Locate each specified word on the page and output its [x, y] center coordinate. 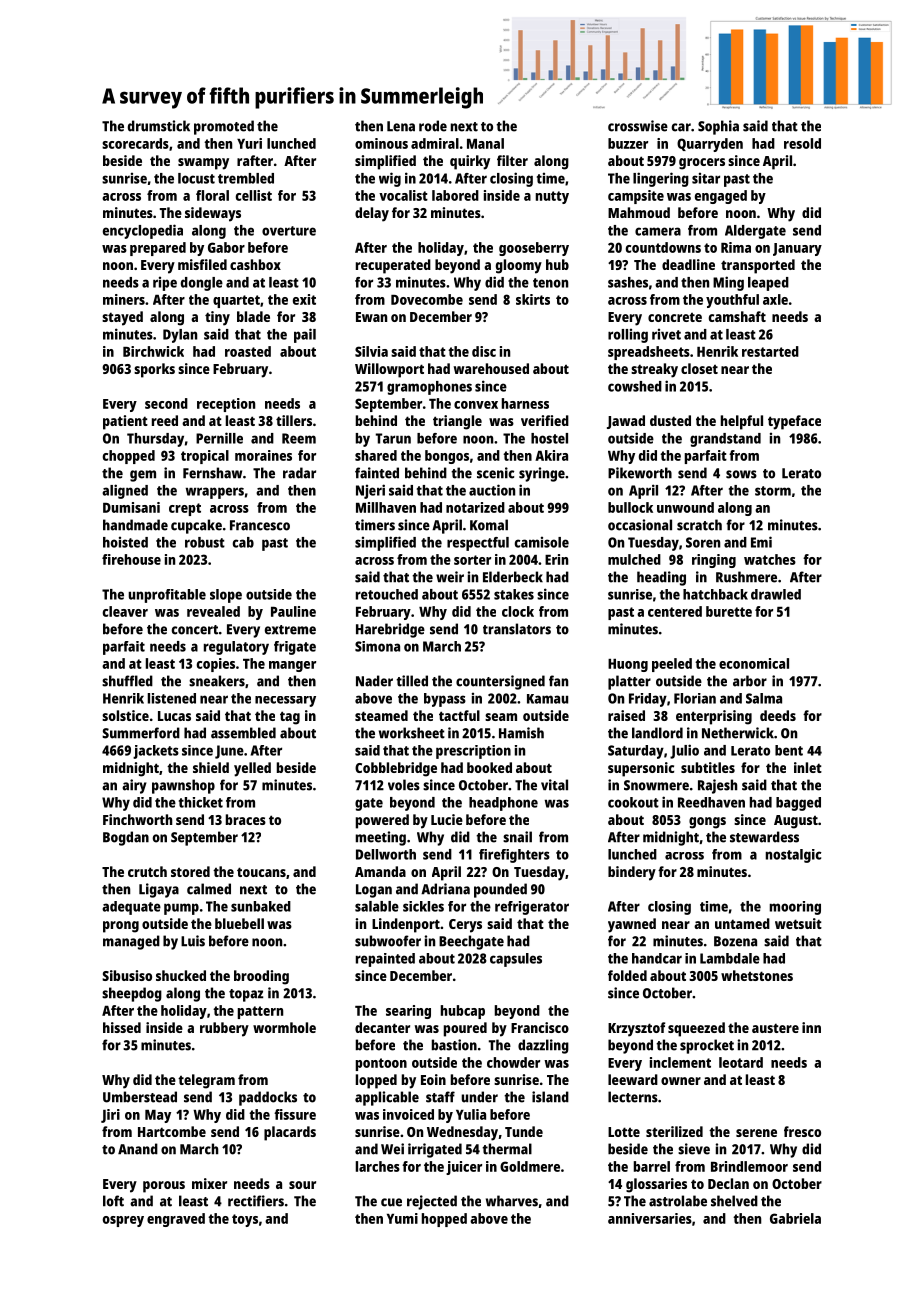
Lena [401, 126]
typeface [794, 422]
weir [450, 577]
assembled [243, 733]
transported [758, 266]
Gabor [226, 247]
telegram [206, 1081]
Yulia [471, 1114]
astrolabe [678, 1201]
